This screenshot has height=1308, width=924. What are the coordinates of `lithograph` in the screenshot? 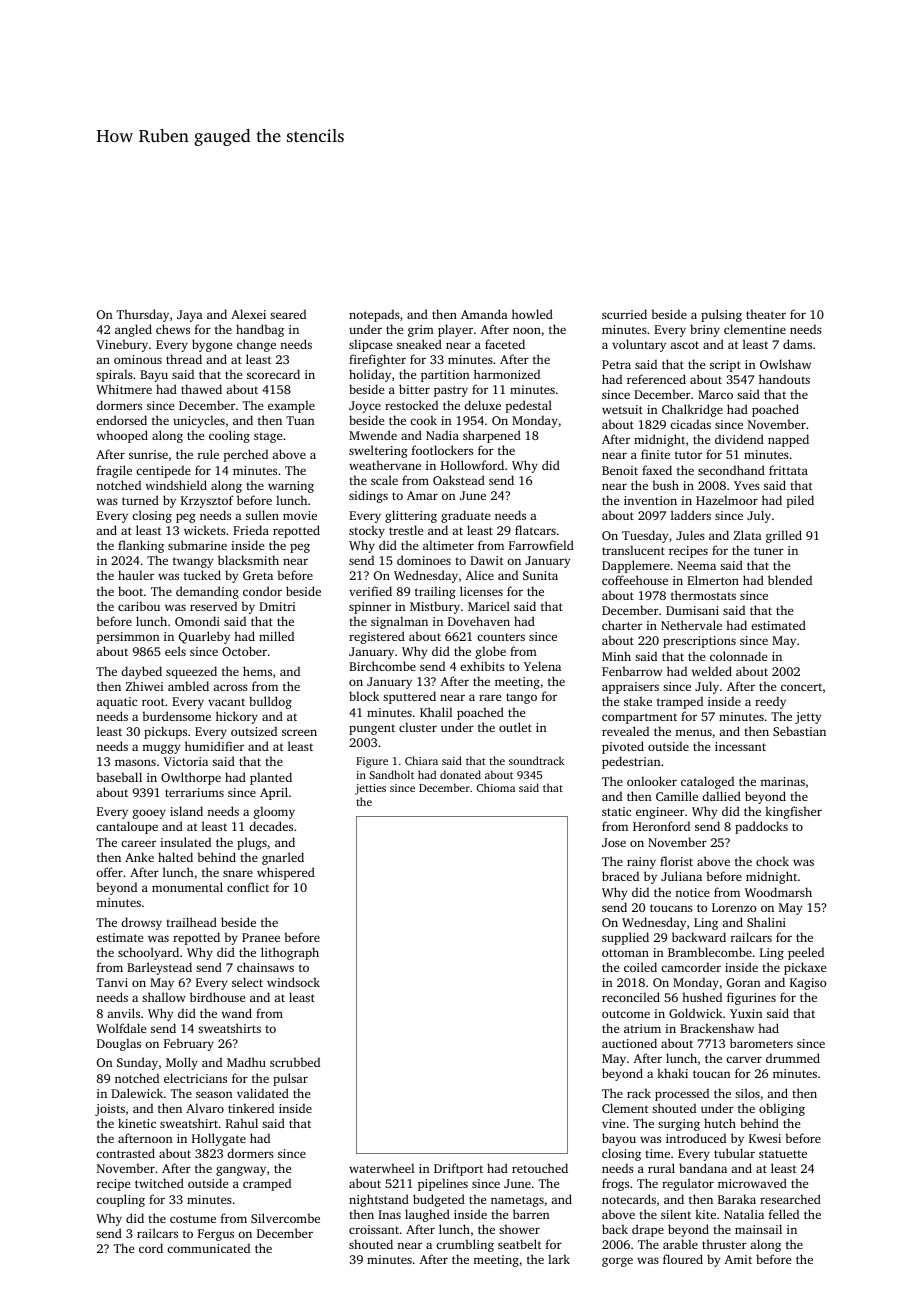 It's located at (290, 953).
